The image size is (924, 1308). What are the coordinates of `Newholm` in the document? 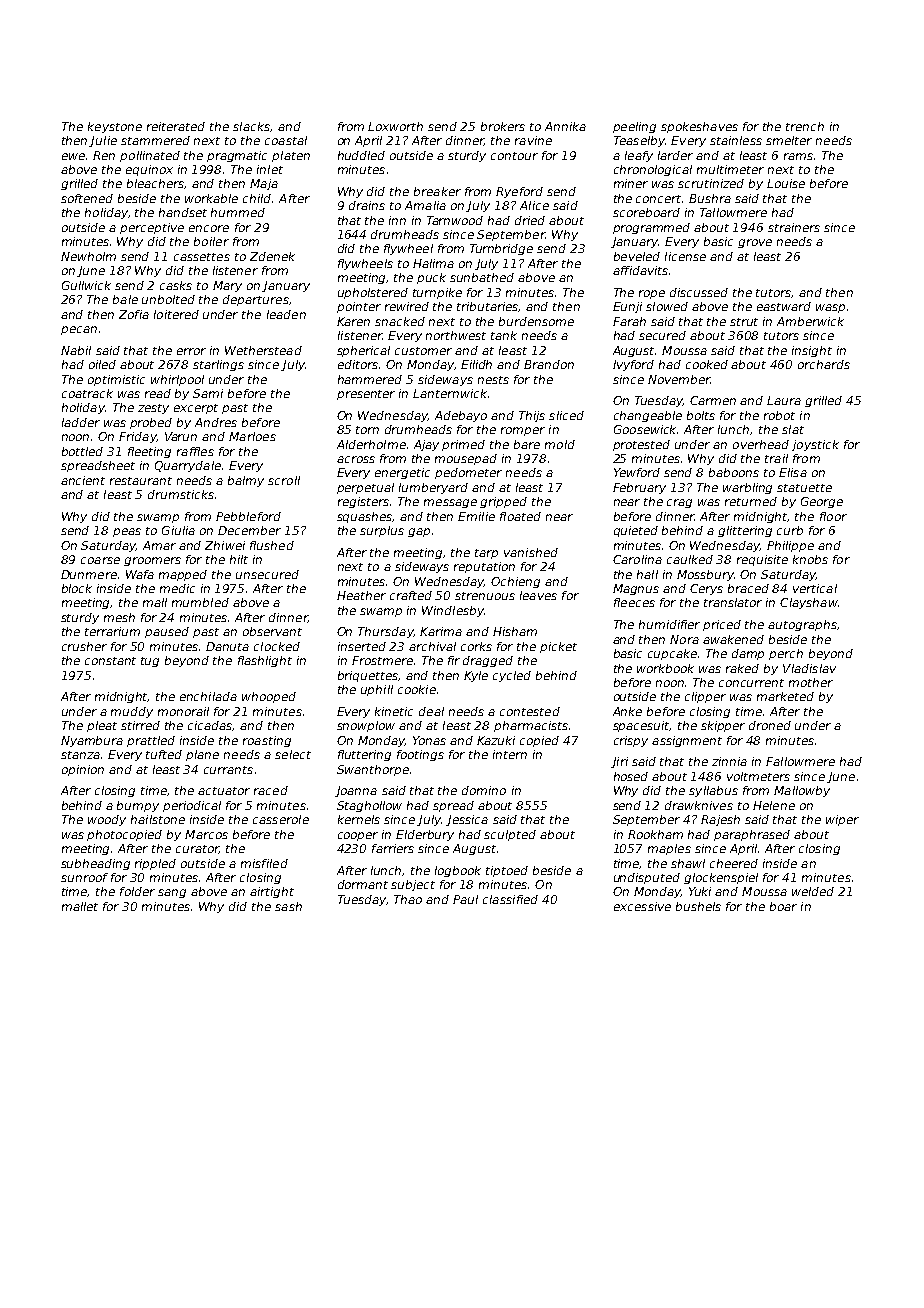 It's located at (88, 256).
